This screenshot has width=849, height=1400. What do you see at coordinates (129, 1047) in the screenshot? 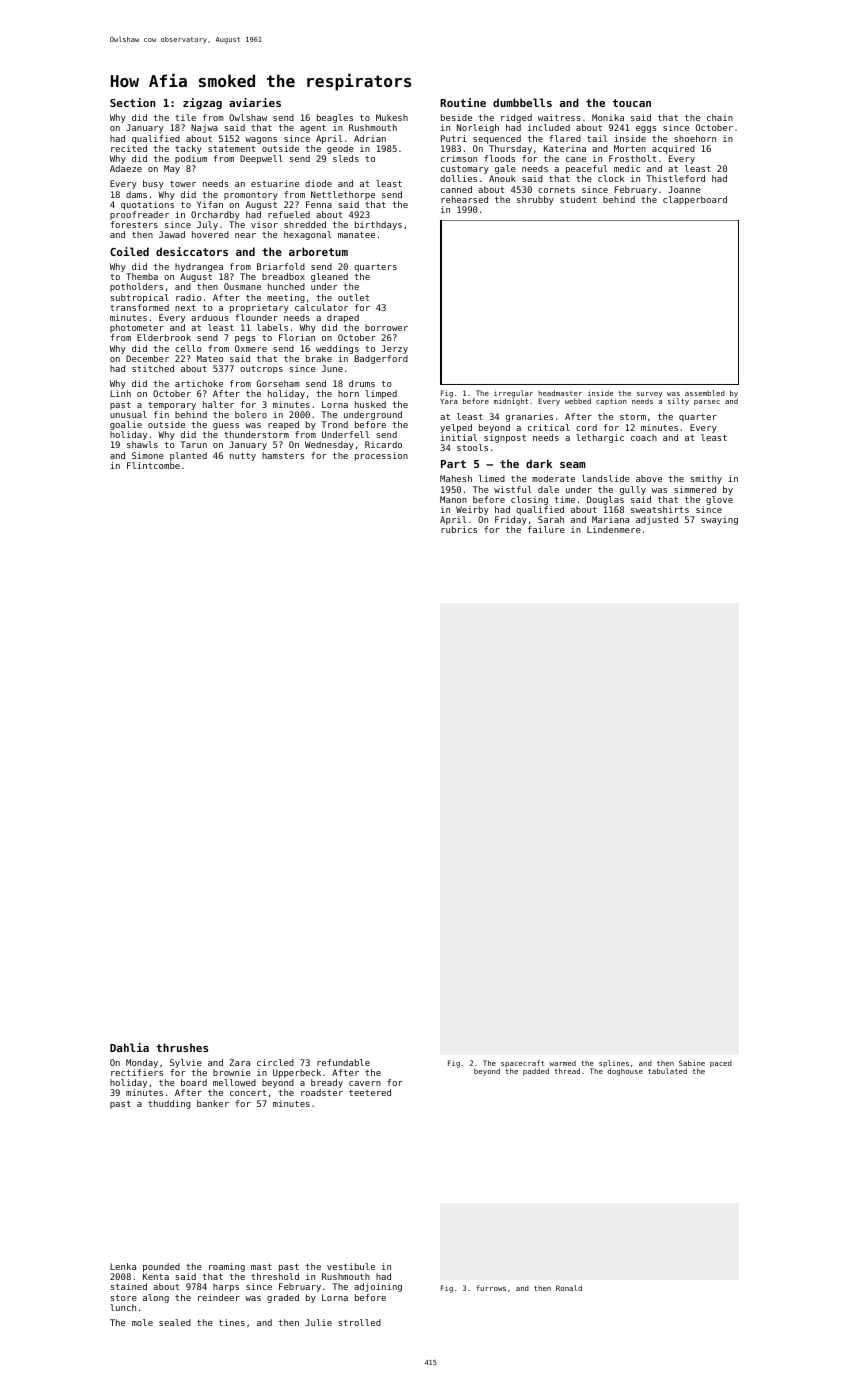
I see `Dahlia` at bounding box center [129, 1047].
